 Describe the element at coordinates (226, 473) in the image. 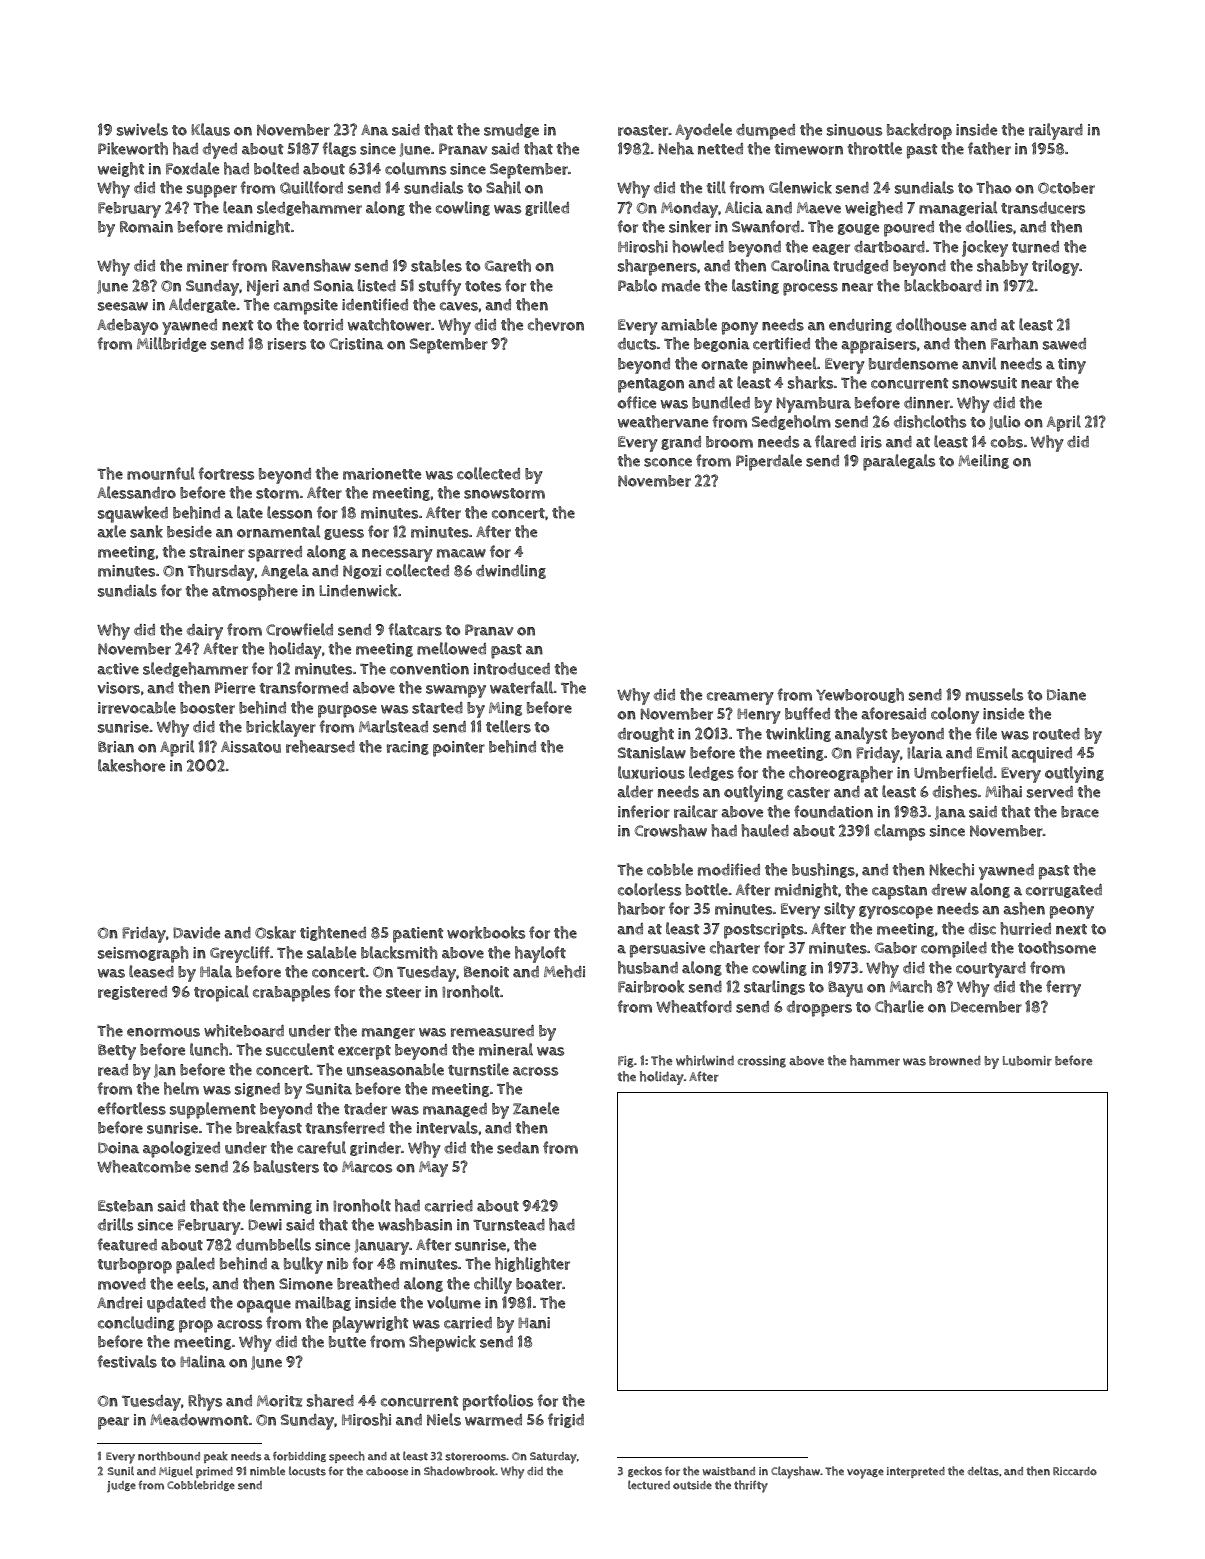

I see `fortress` at that location.
